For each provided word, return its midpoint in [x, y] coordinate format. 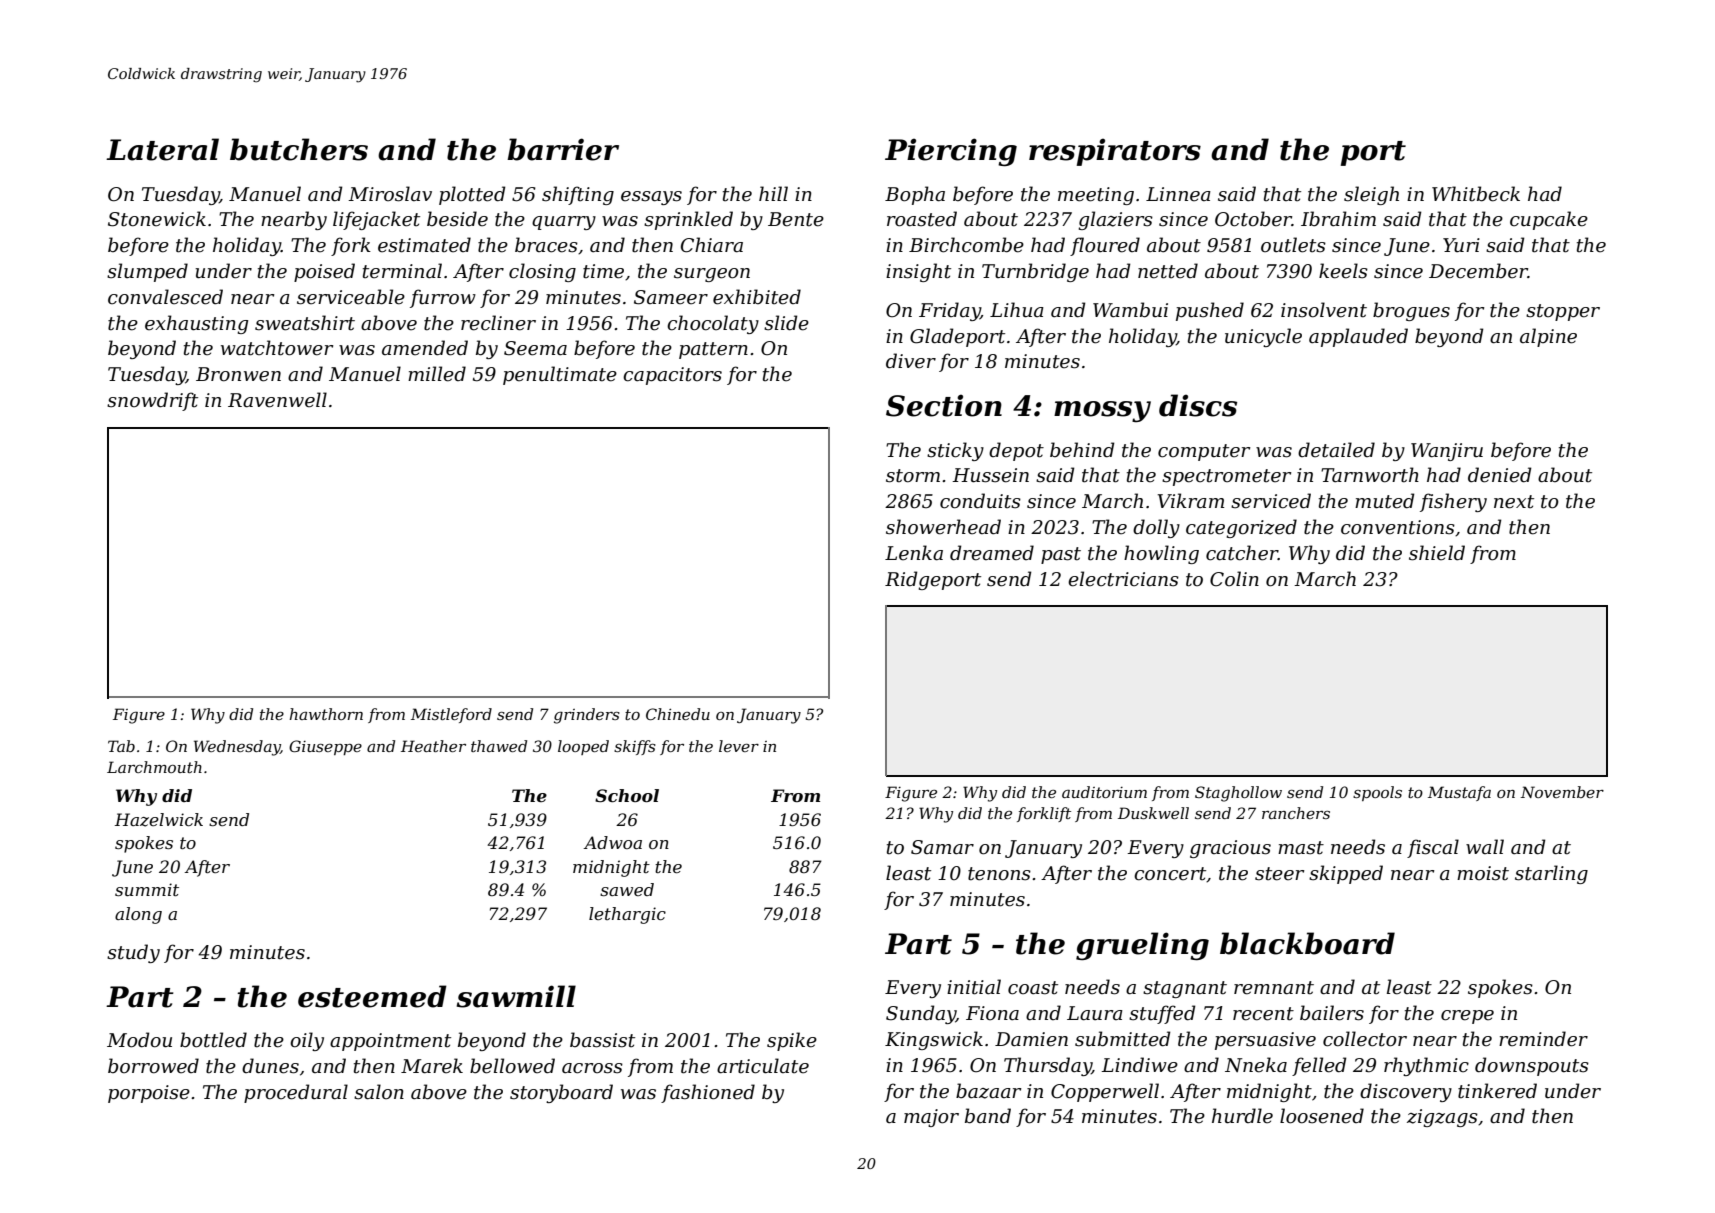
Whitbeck [1476, 194]
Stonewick [157, 219]
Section [944, 405]
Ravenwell [277, 400]
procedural [296, 1093]
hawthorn [326, 714]
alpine [1548, 337]
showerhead [943, 527]
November [1562, 792]
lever [739, 746]
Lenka [914, 553]
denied [1500, 475]
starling [1551, 874]
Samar [942, 847]
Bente [796, 219]
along [138, 915]
